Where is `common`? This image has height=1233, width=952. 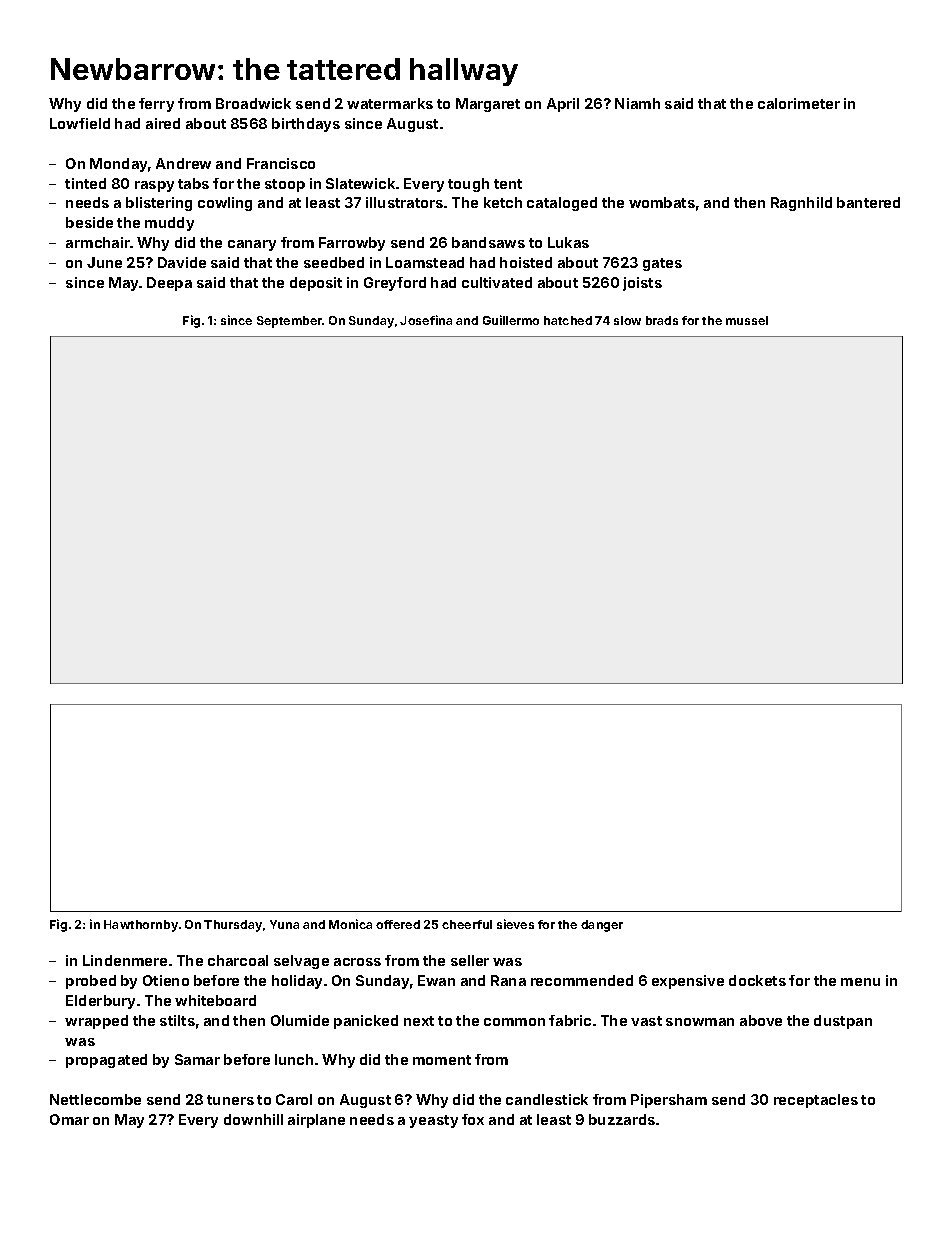 common is located at coordinates (514, 1022).
